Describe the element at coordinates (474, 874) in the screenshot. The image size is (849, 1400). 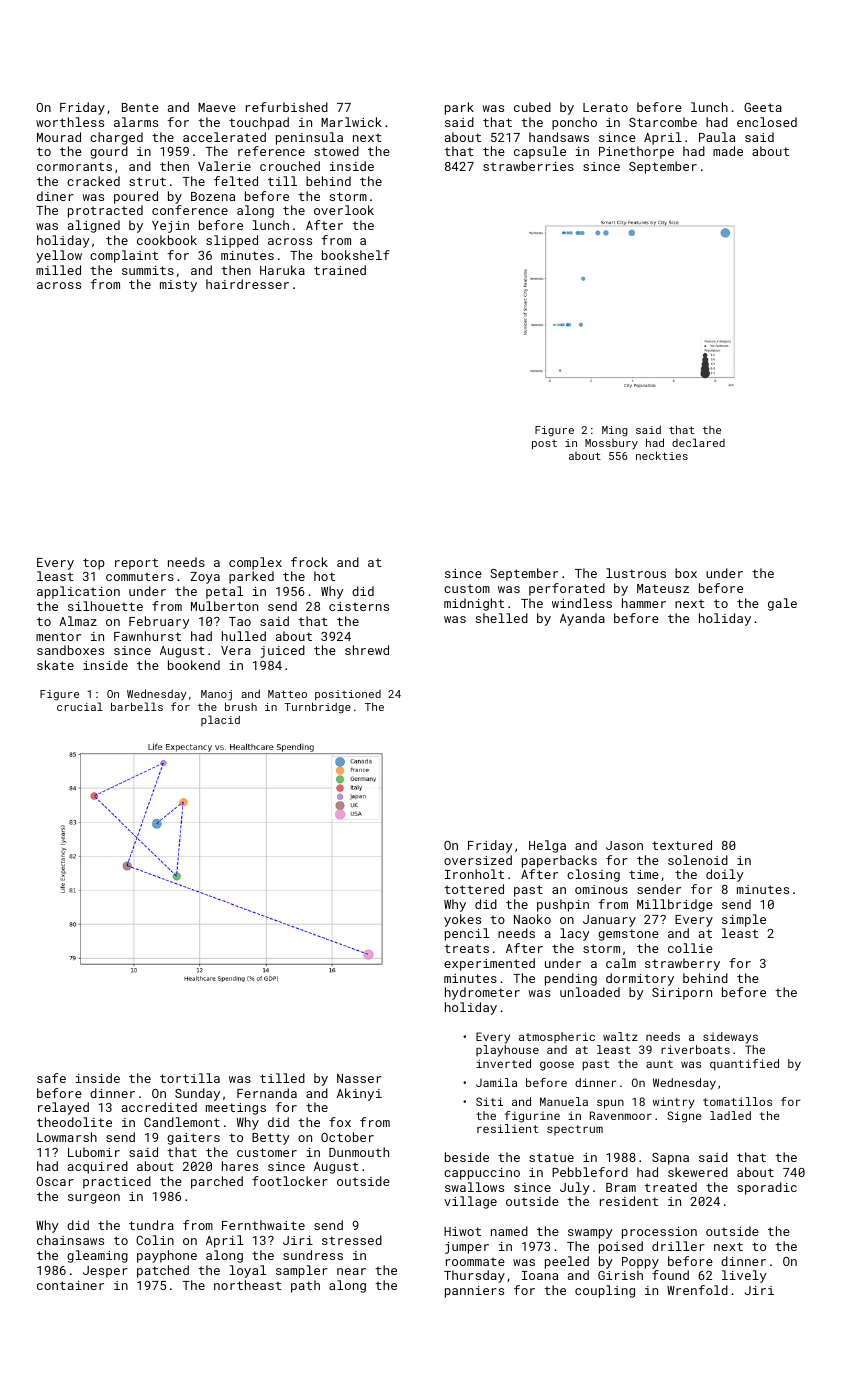
I see `Ironholt` at that location.
